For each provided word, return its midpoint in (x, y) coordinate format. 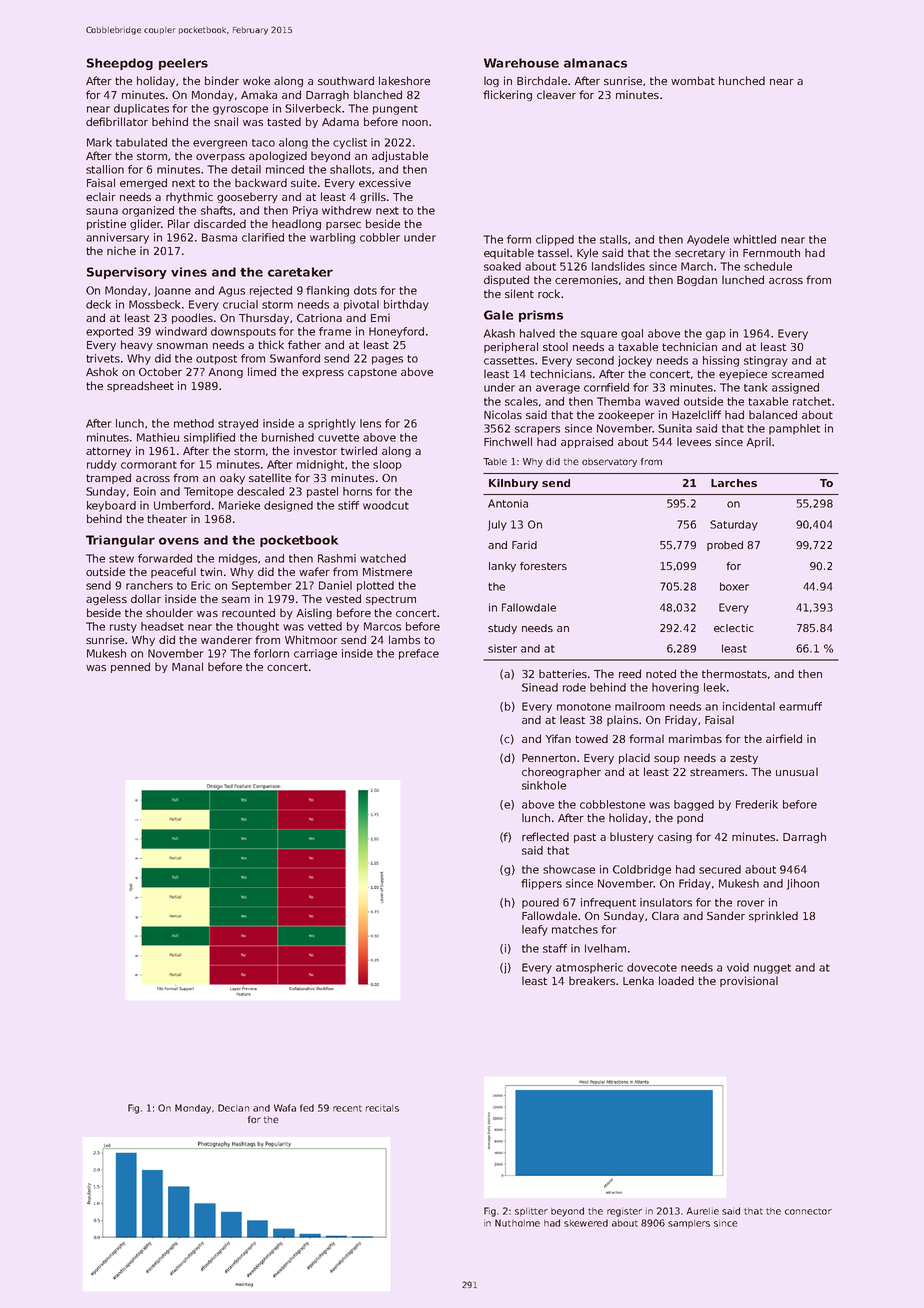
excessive (385, 182)
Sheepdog (120, 64)
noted (661, 673)
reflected (545, 836)
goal (632, 334)
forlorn (271, 653)
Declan (233, 1108)
